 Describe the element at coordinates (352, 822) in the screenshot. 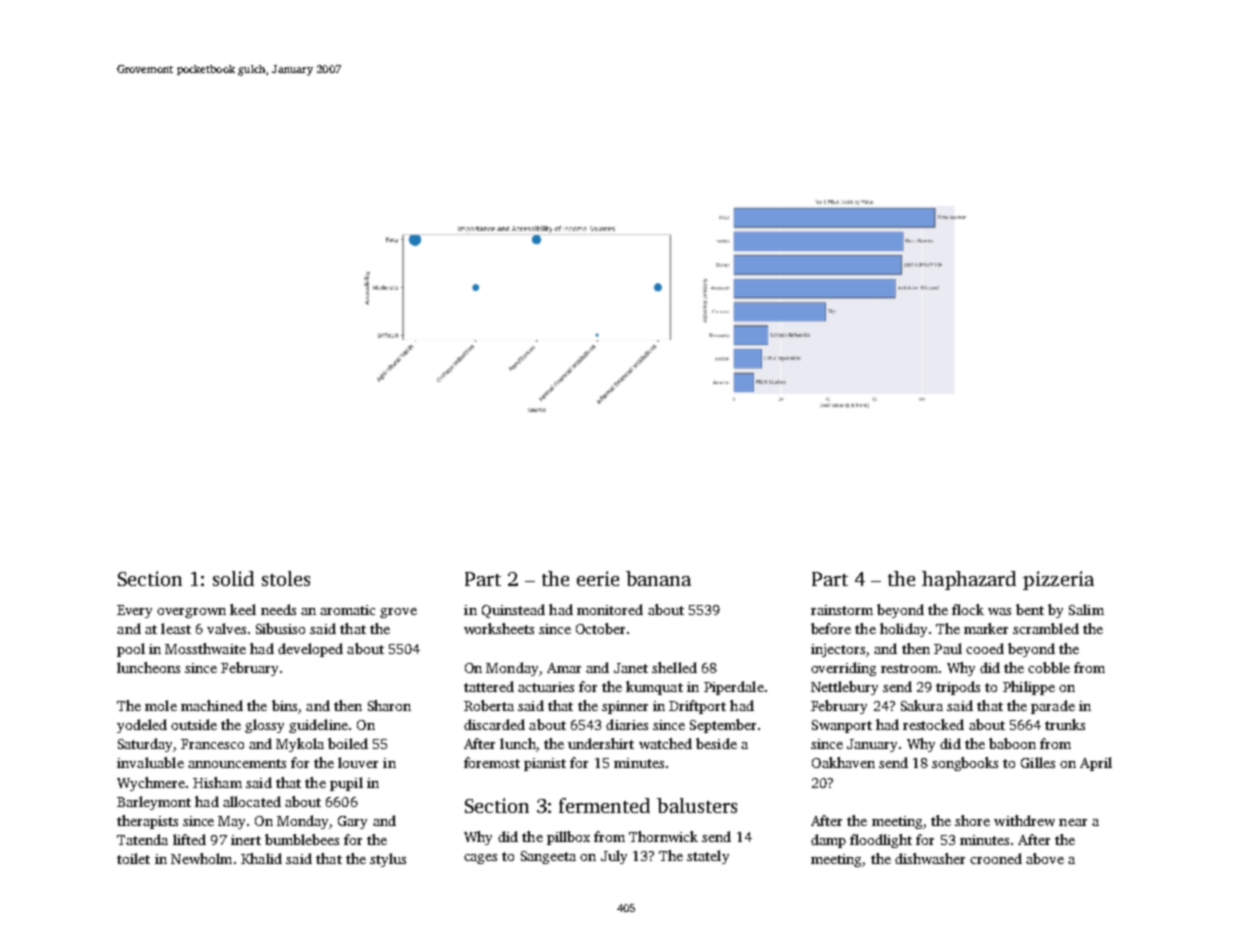

I see `Gary` at that location.
